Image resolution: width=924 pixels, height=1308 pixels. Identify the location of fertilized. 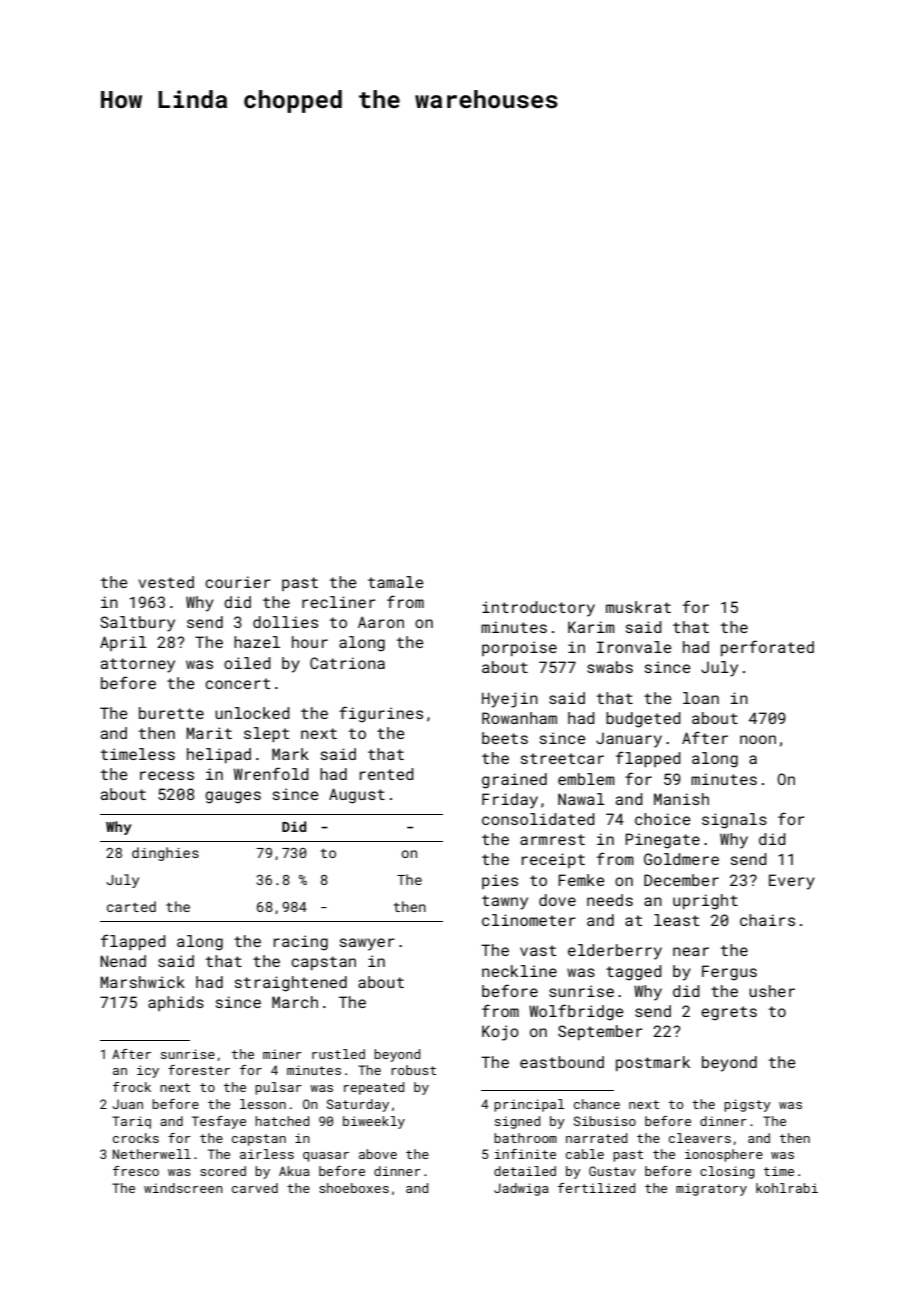
(596, 1188).
